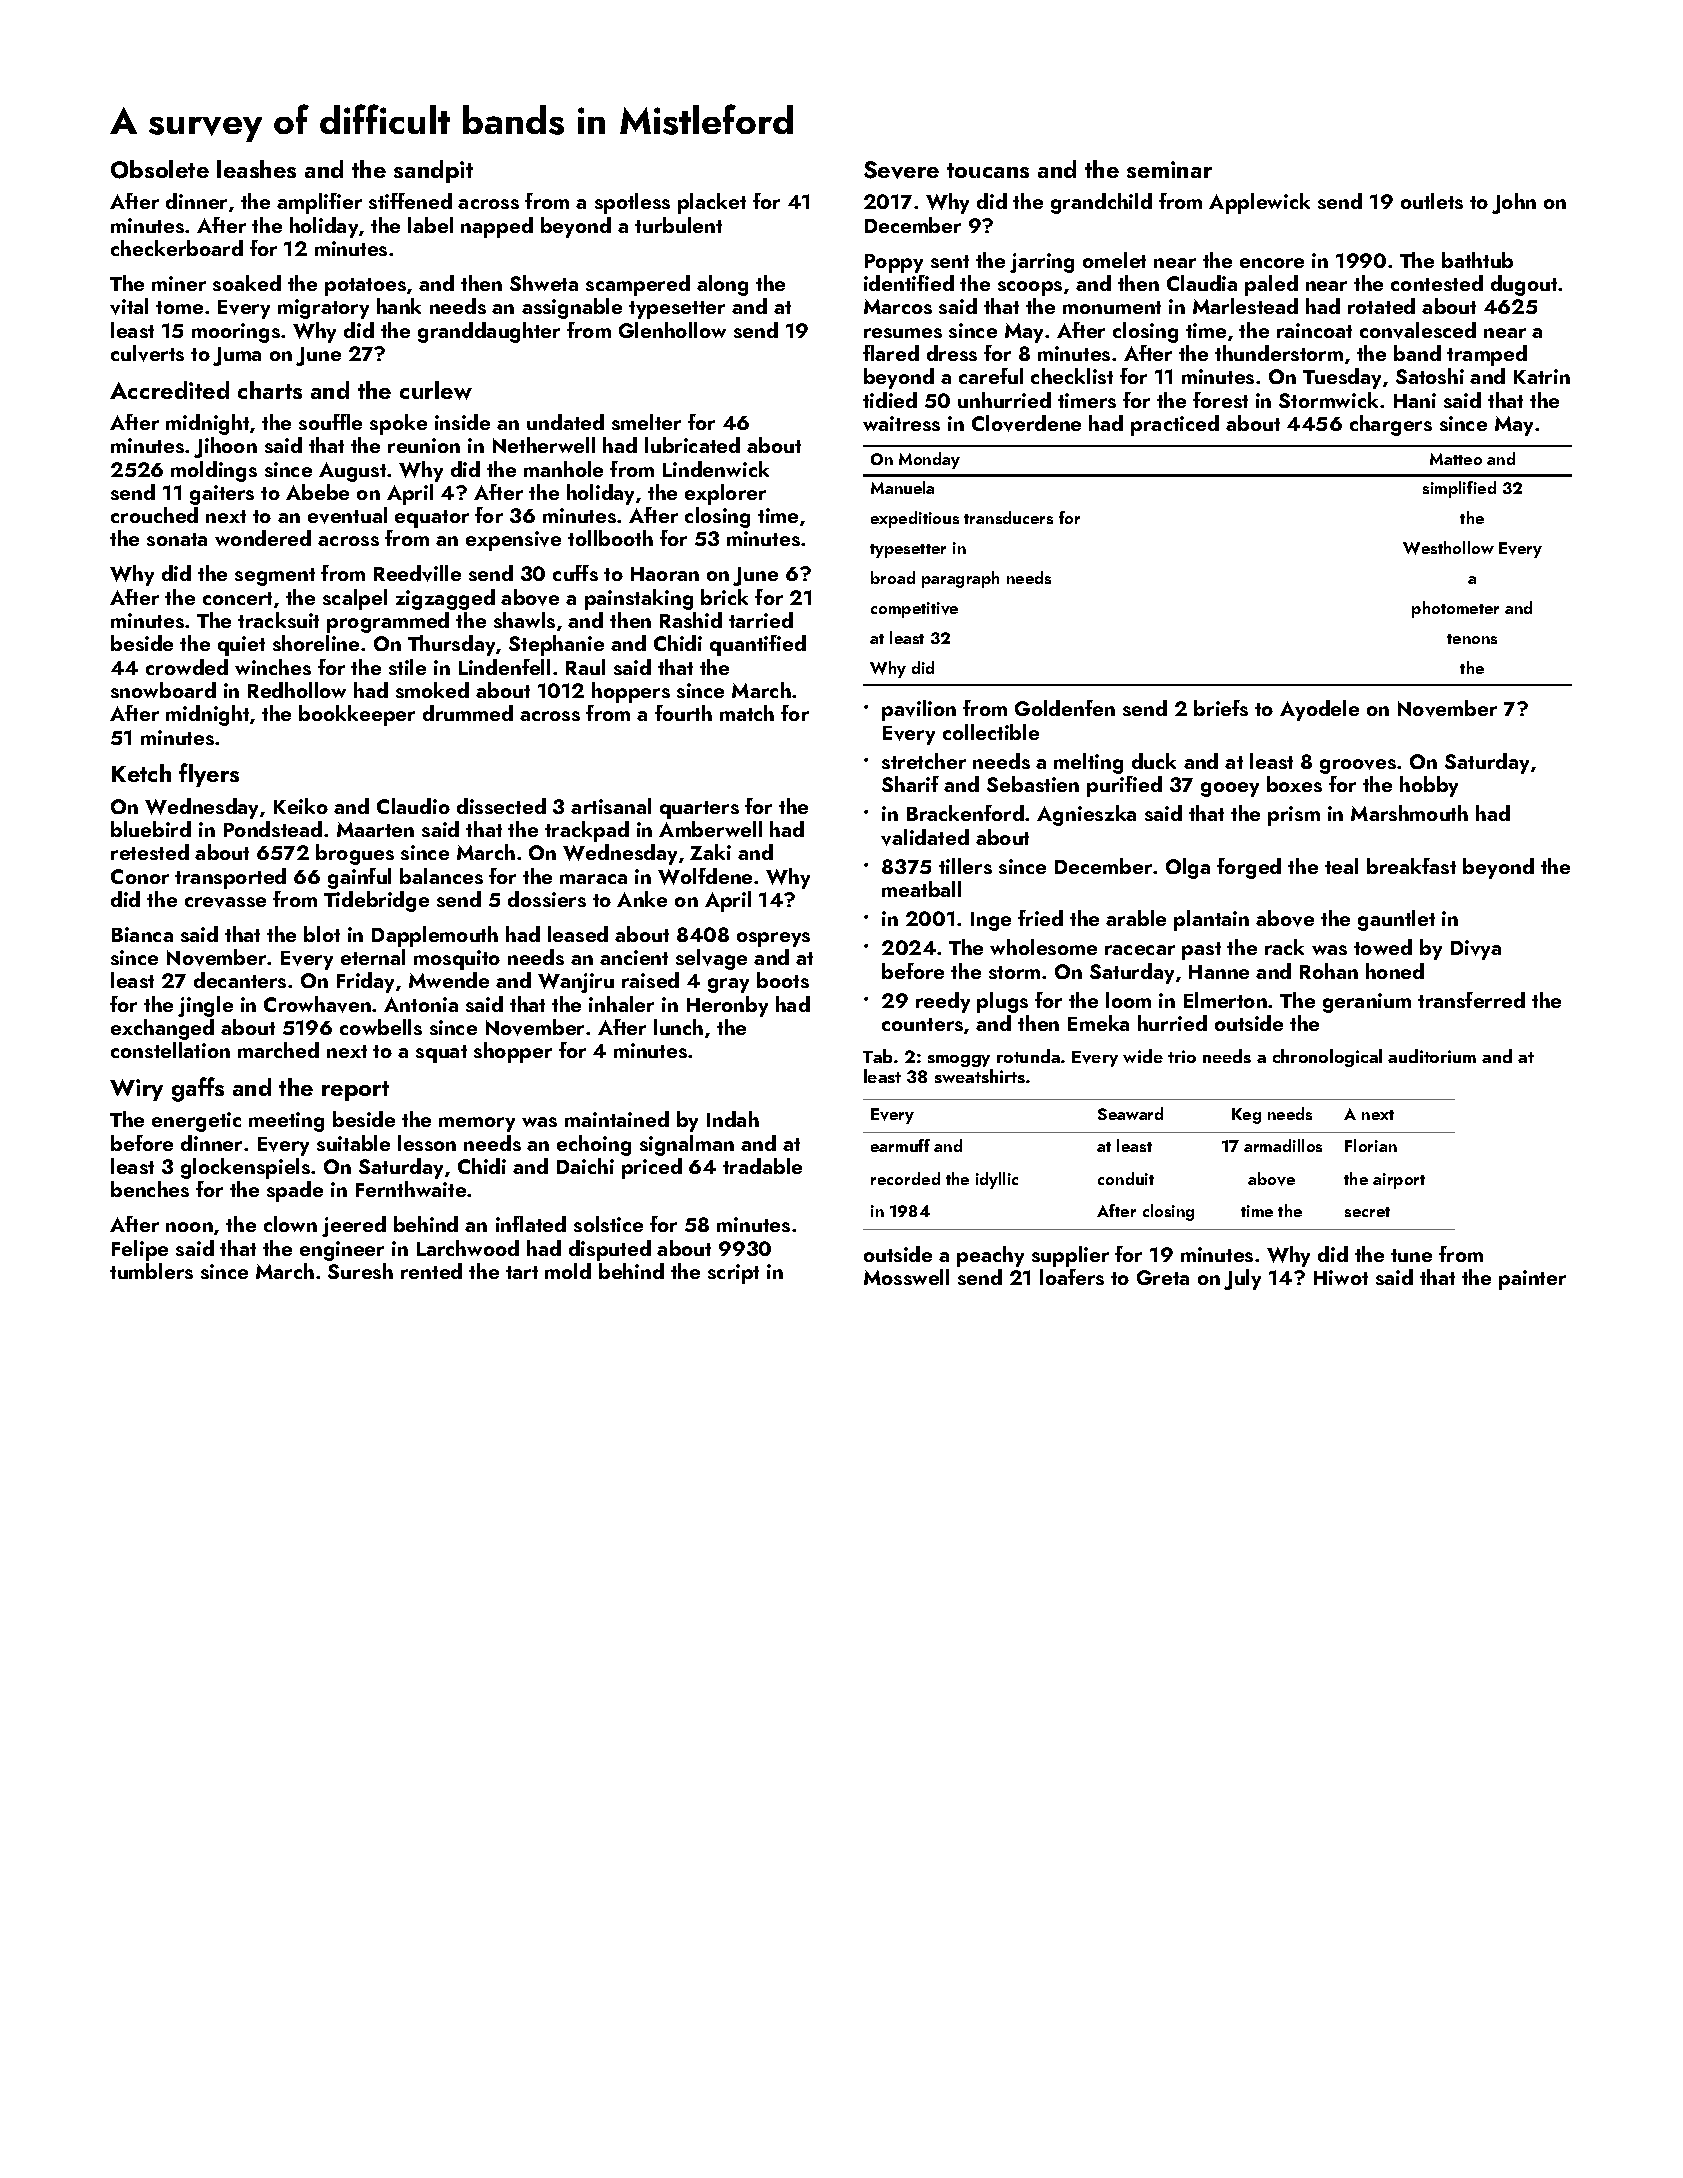 This screenshot has width=1683, height=2178. Describe the element at coordinates (634, 957) in the screenshot. I see `ancient` at that location.
